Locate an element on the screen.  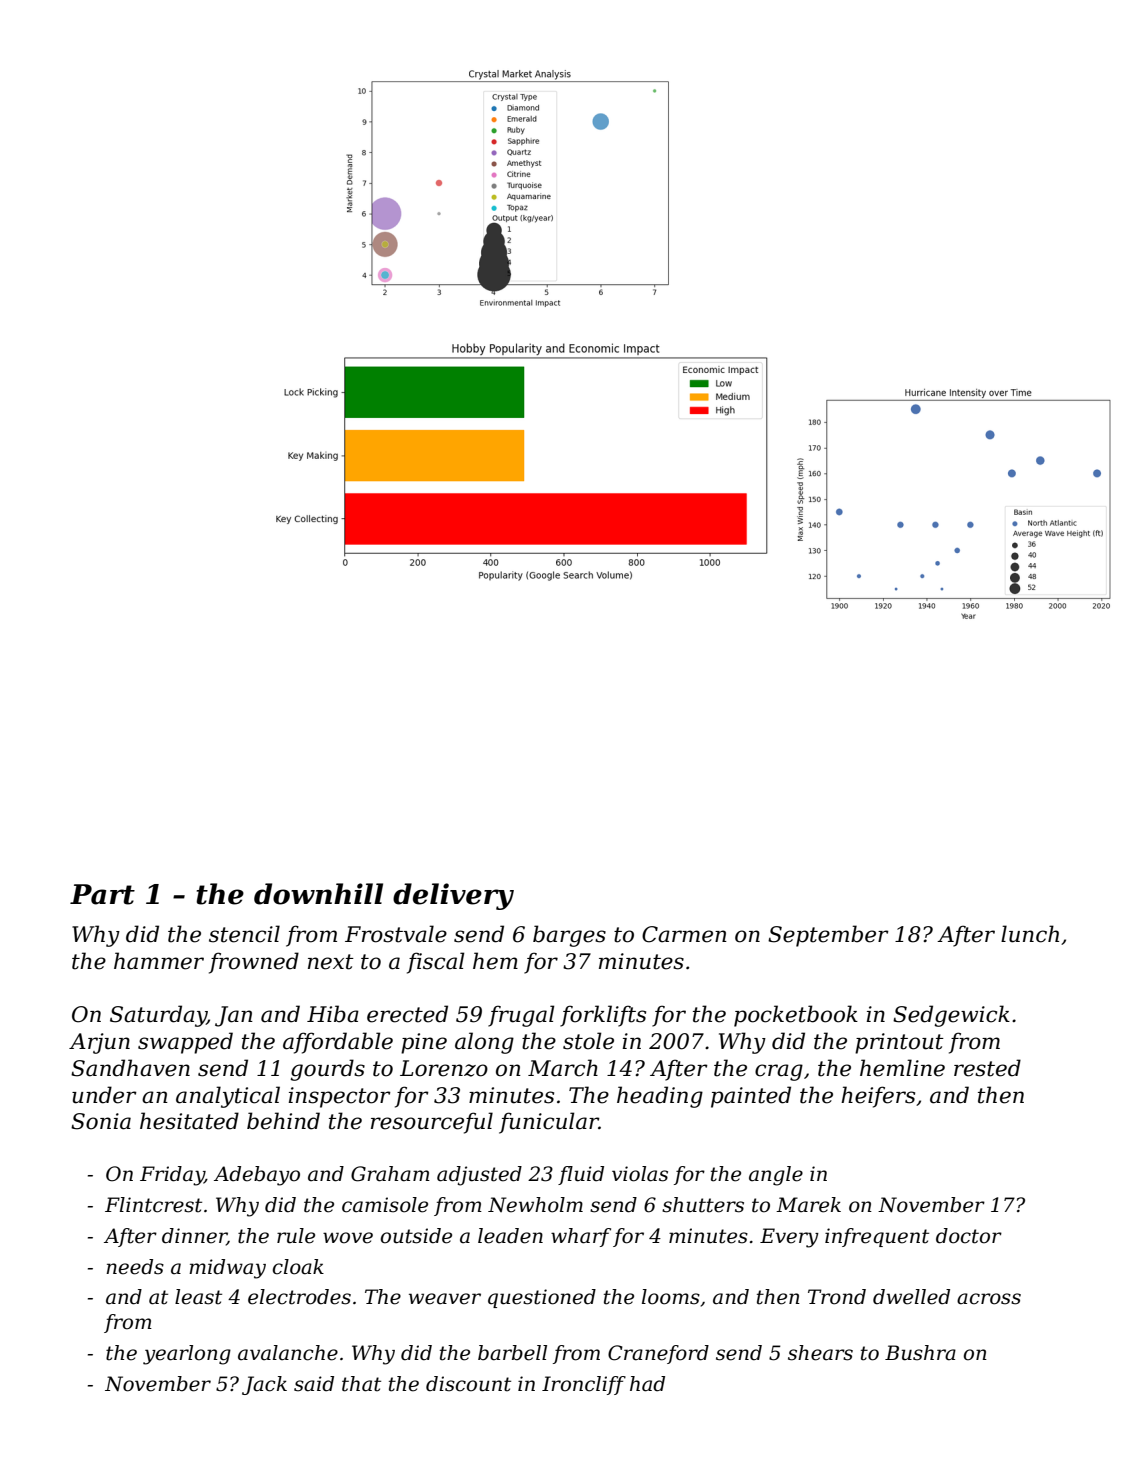
funicular is located at coordinates (549, 1123).
